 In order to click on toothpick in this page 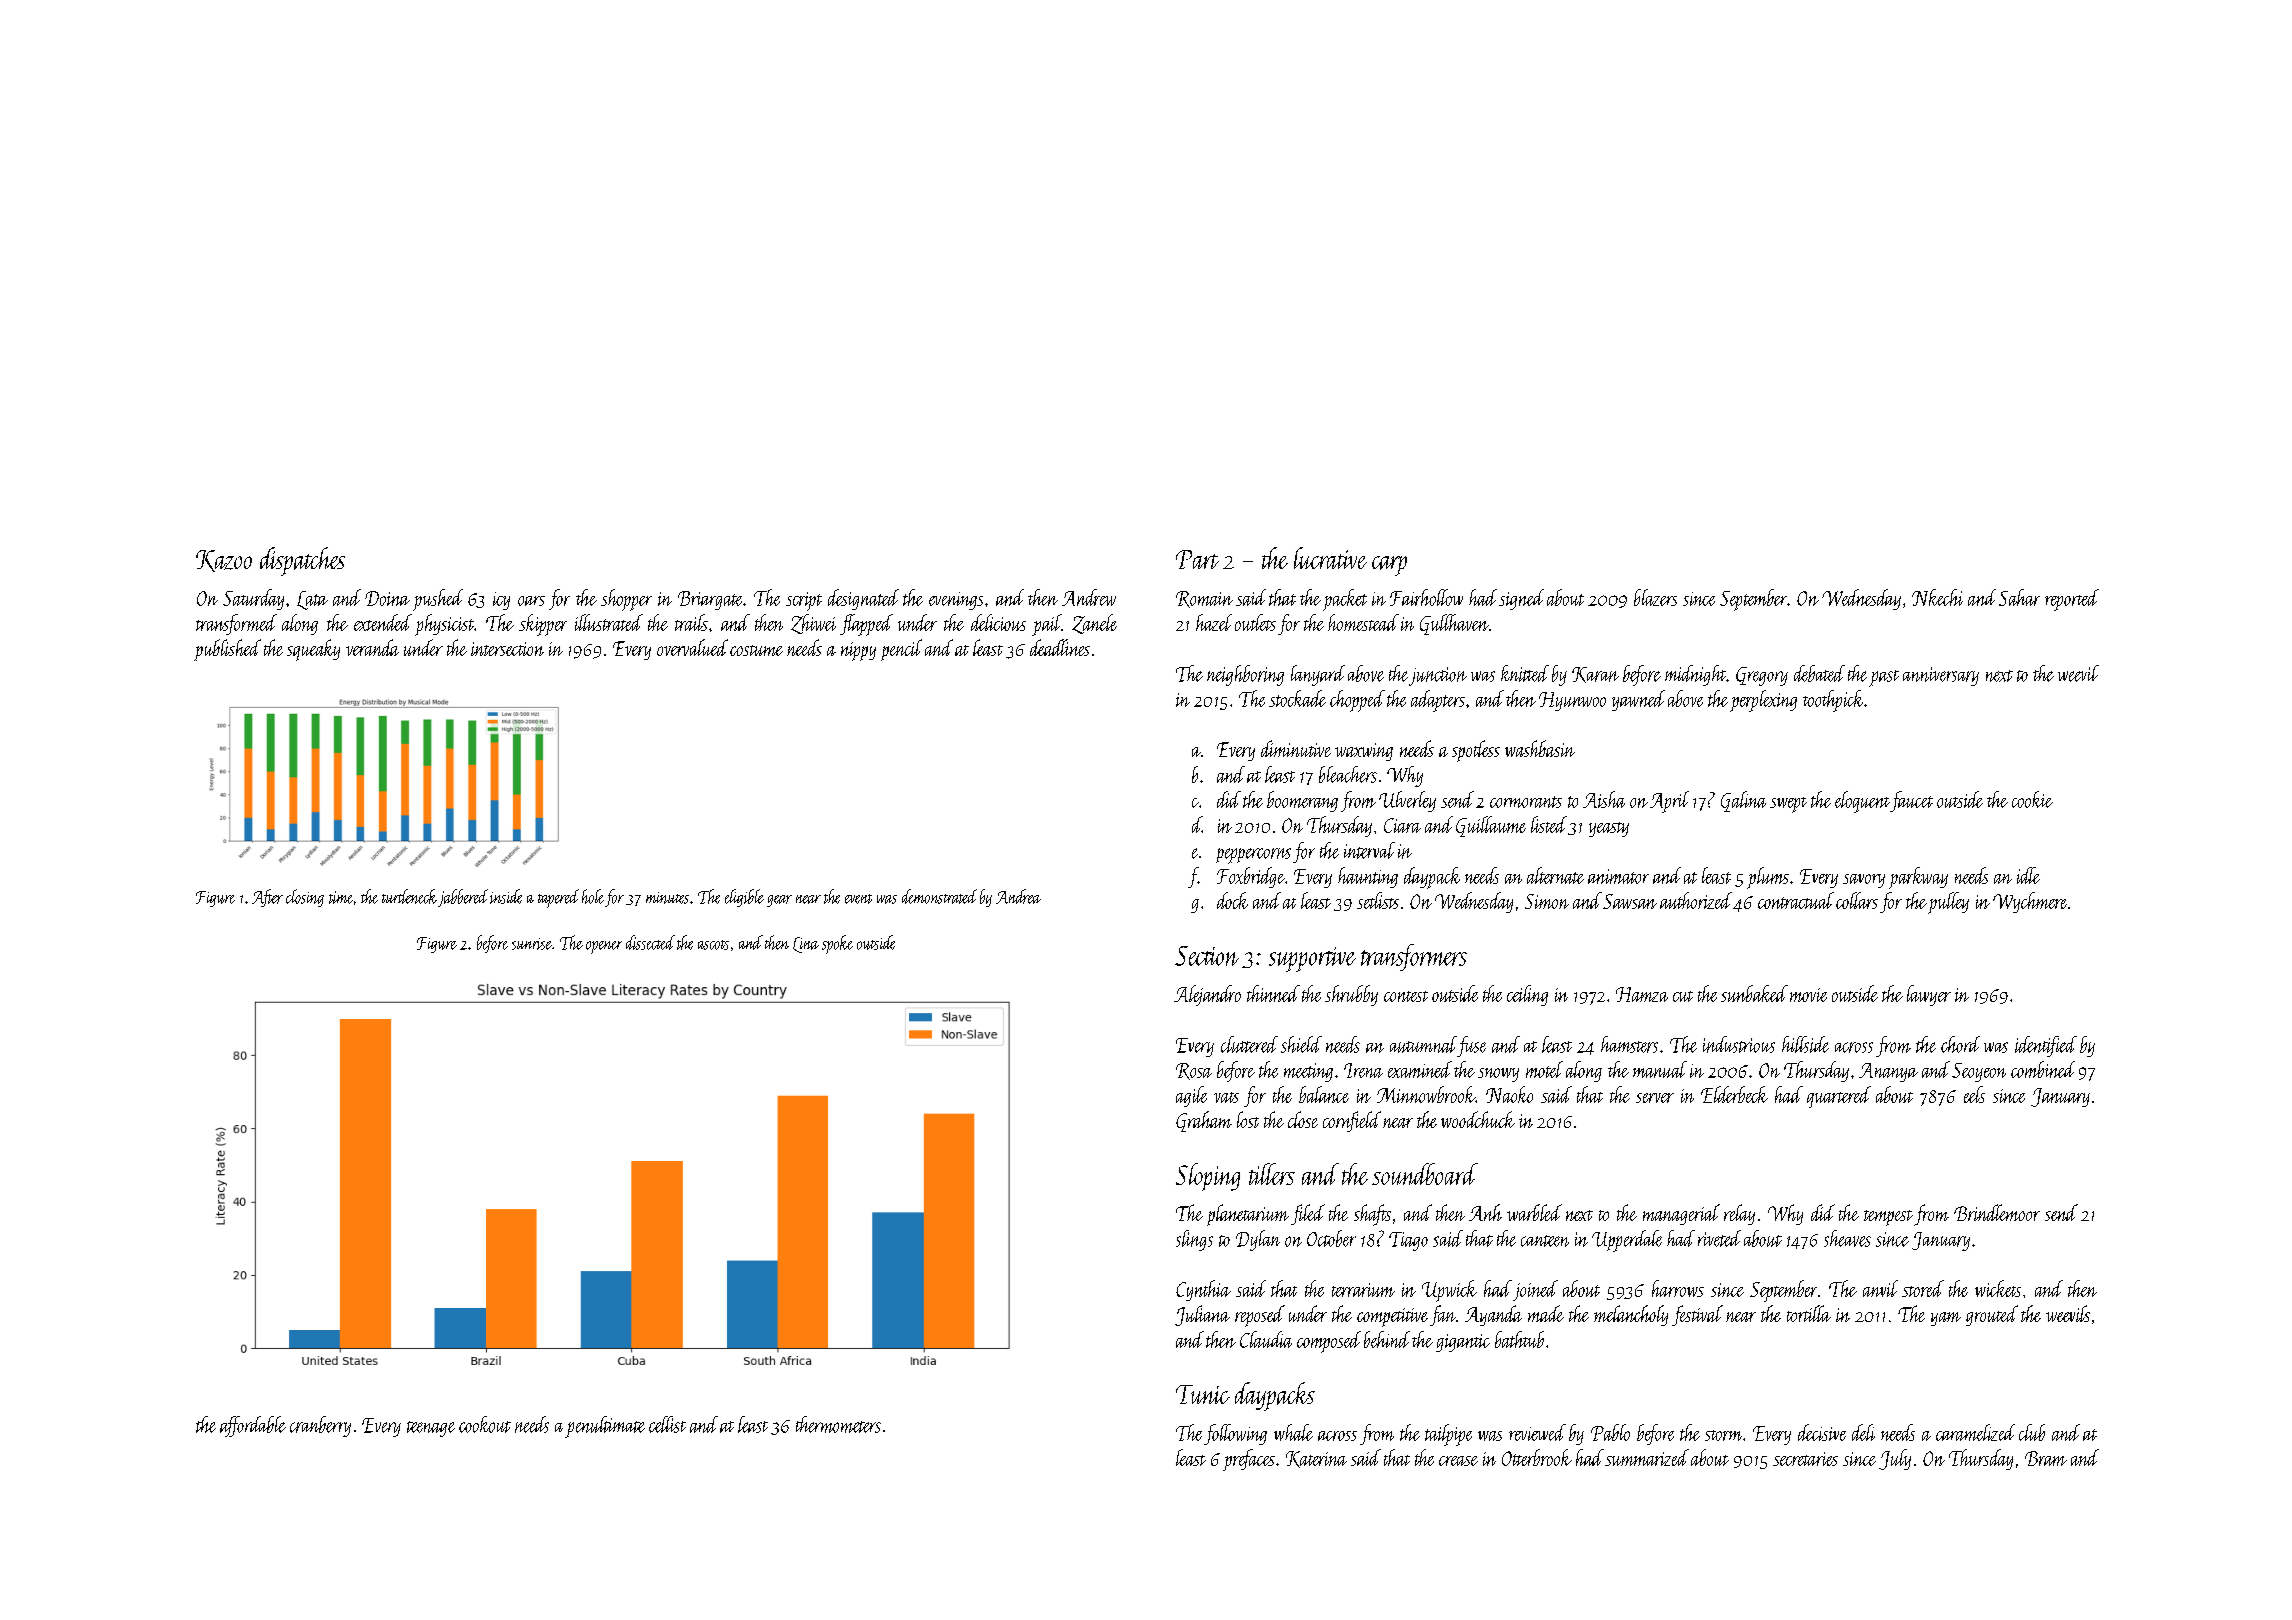, I will do `click(1833, 701)`.
